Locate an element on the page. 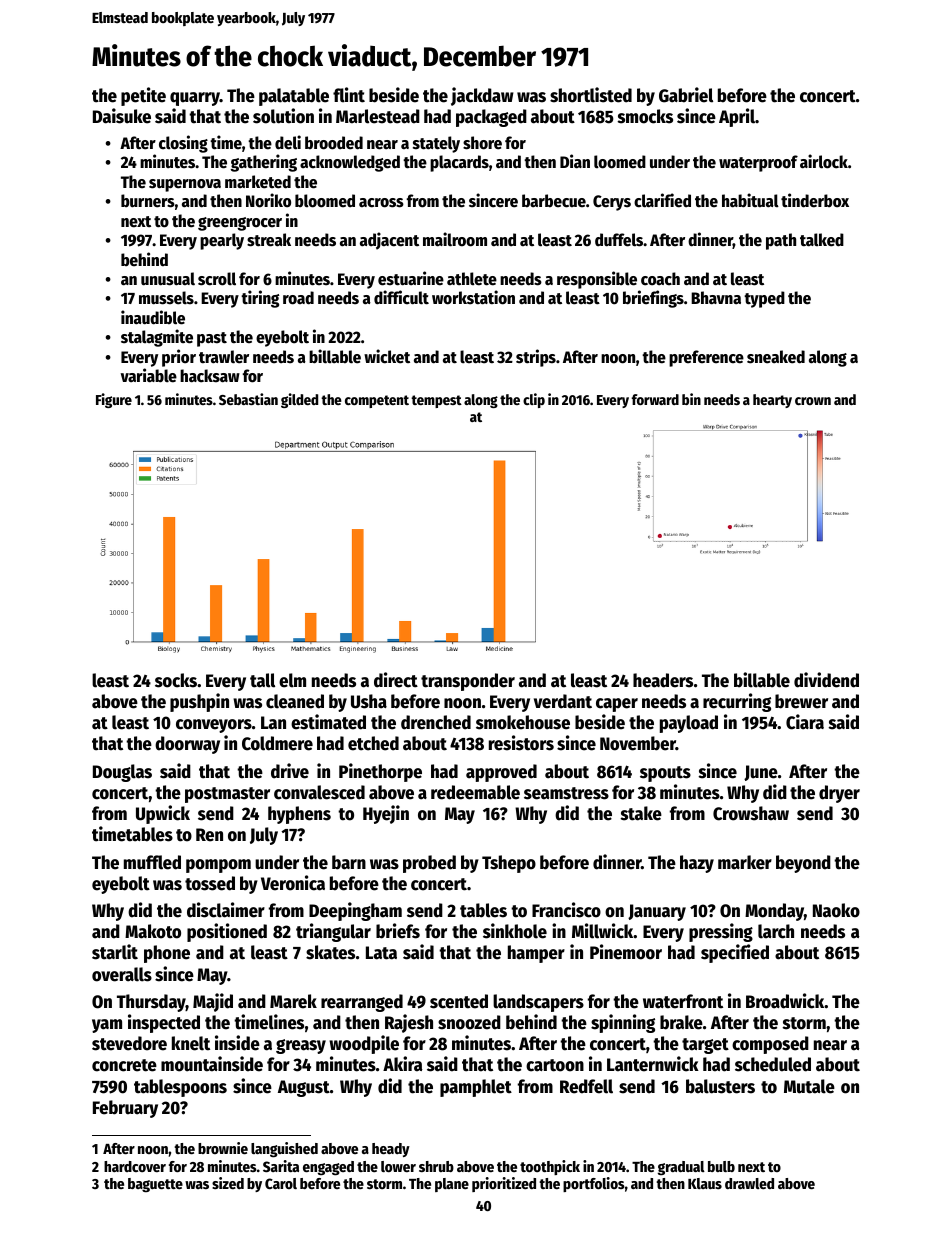 This page has width=952, height=1233. trawler is located at coordinates (224, 357).
